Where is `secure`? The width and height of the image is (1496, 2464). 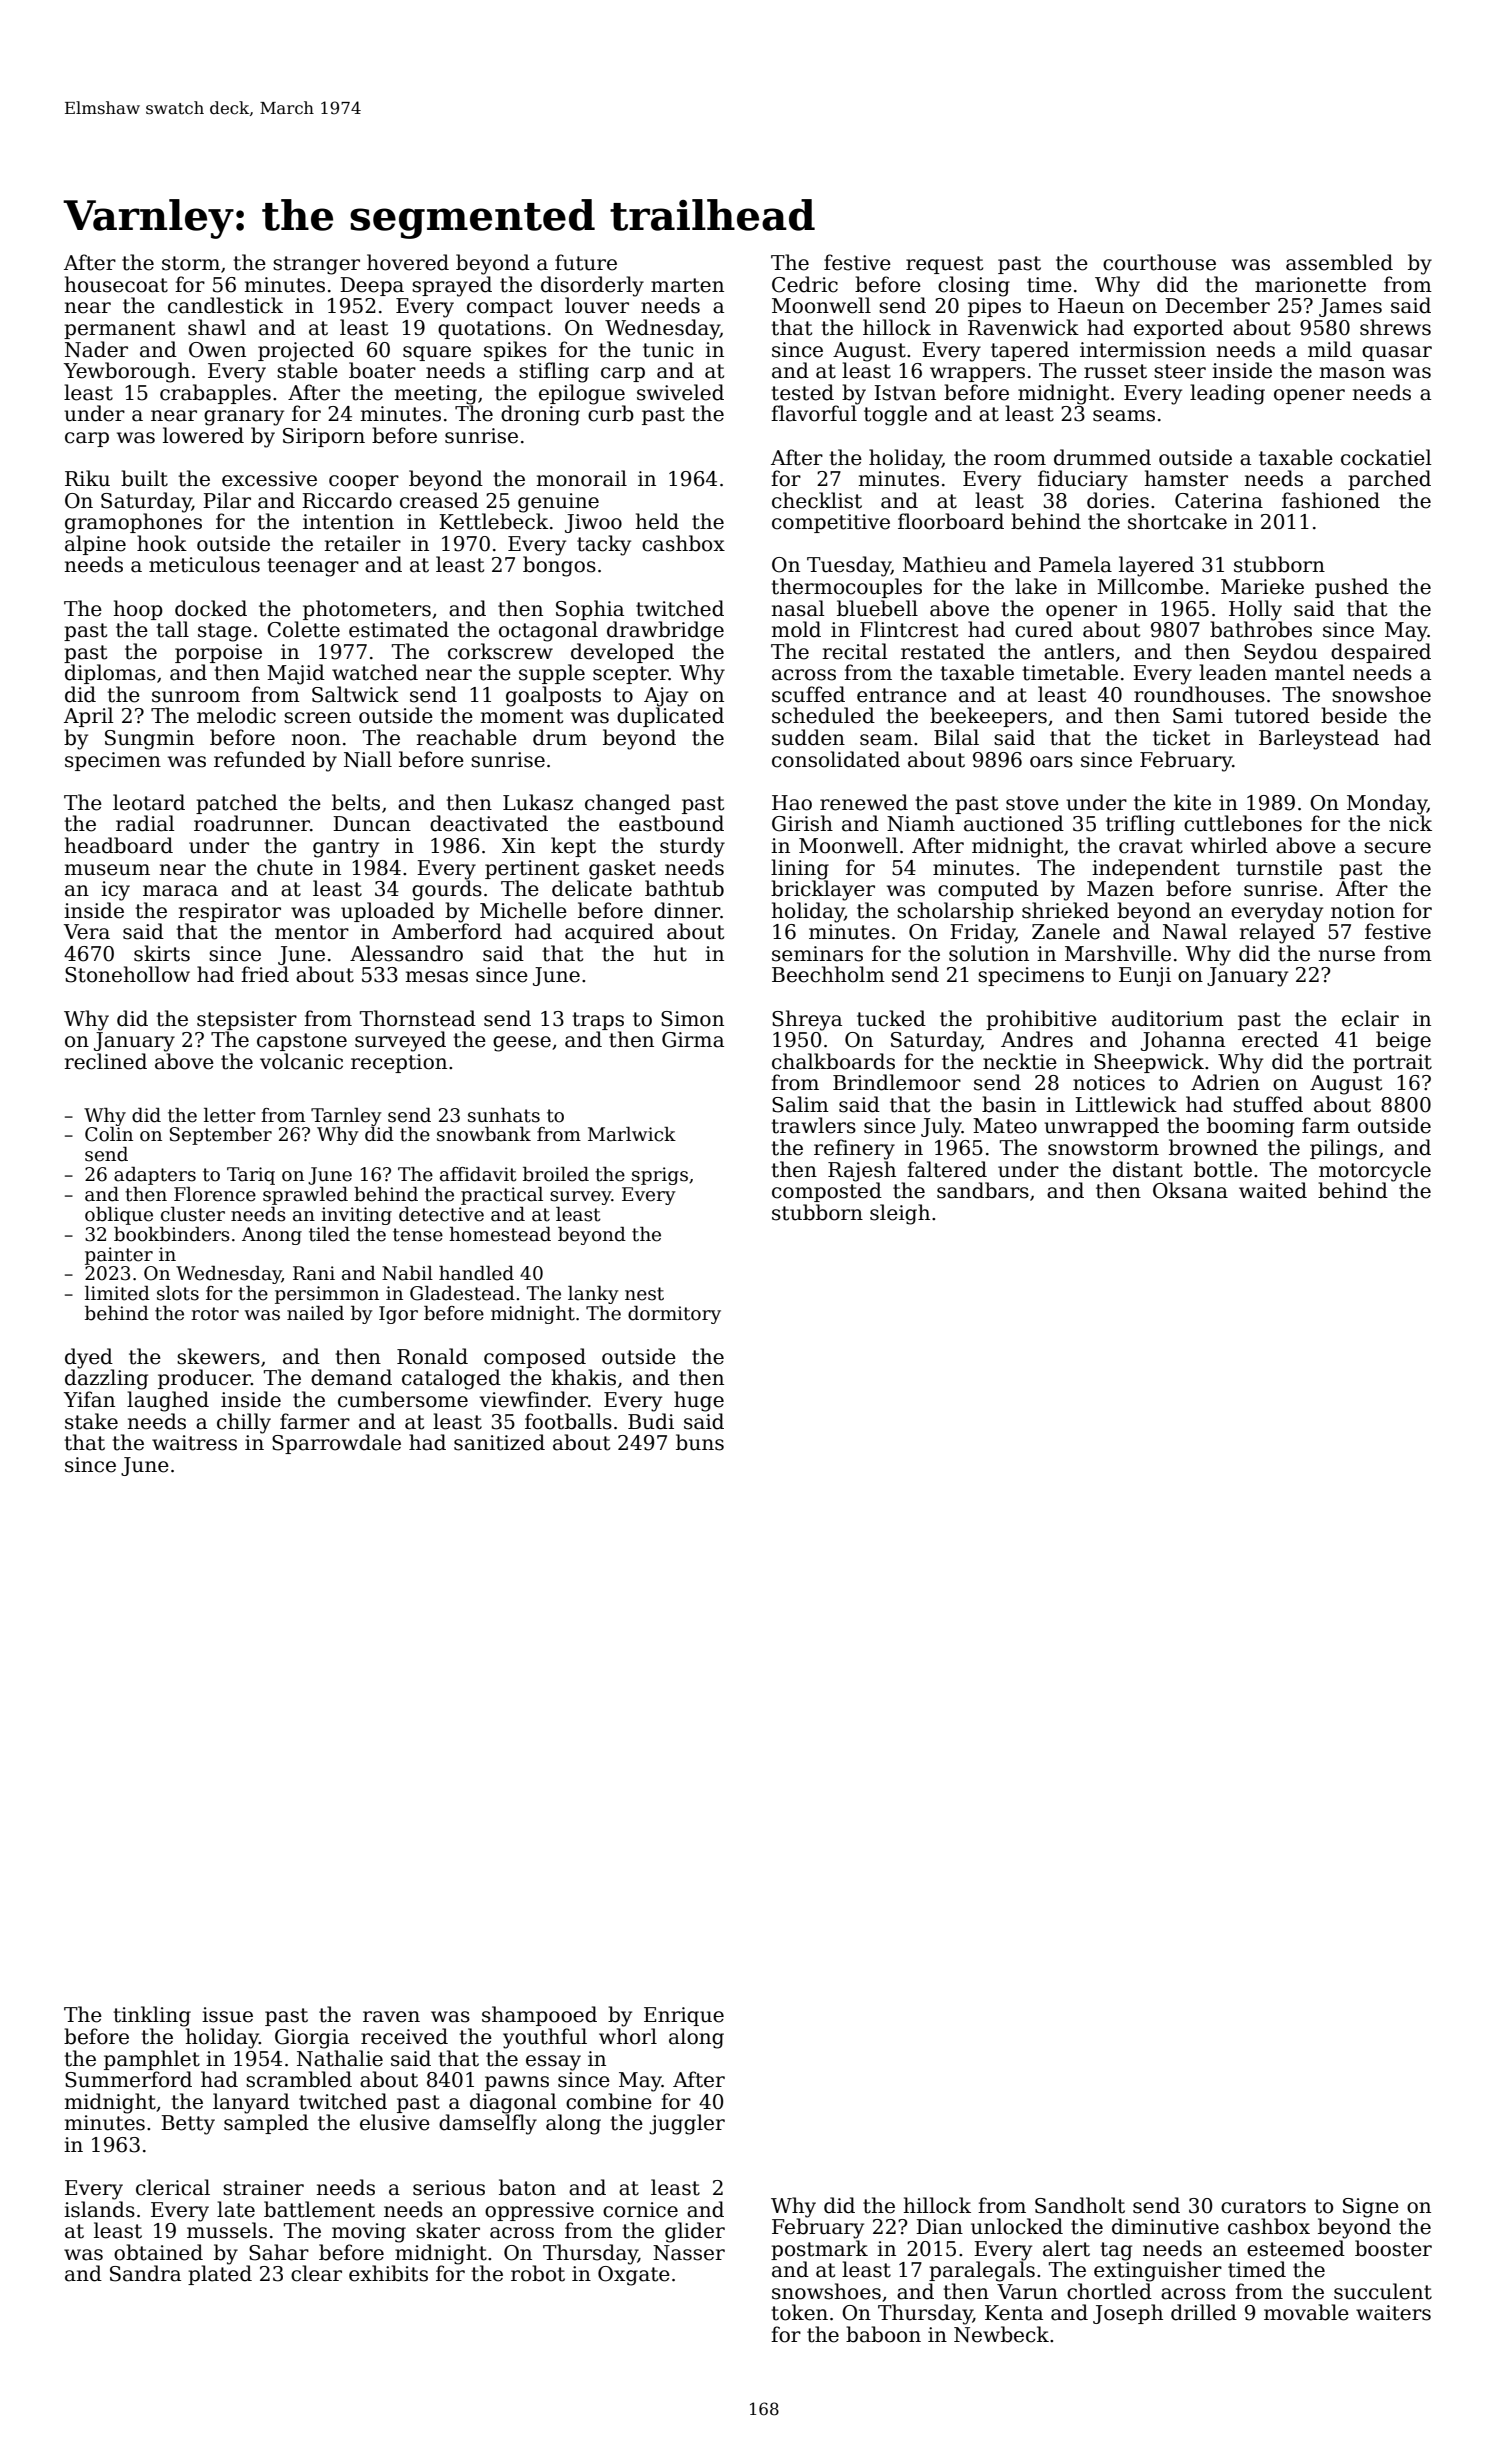
secure is located at coordinates (1397, 848).
